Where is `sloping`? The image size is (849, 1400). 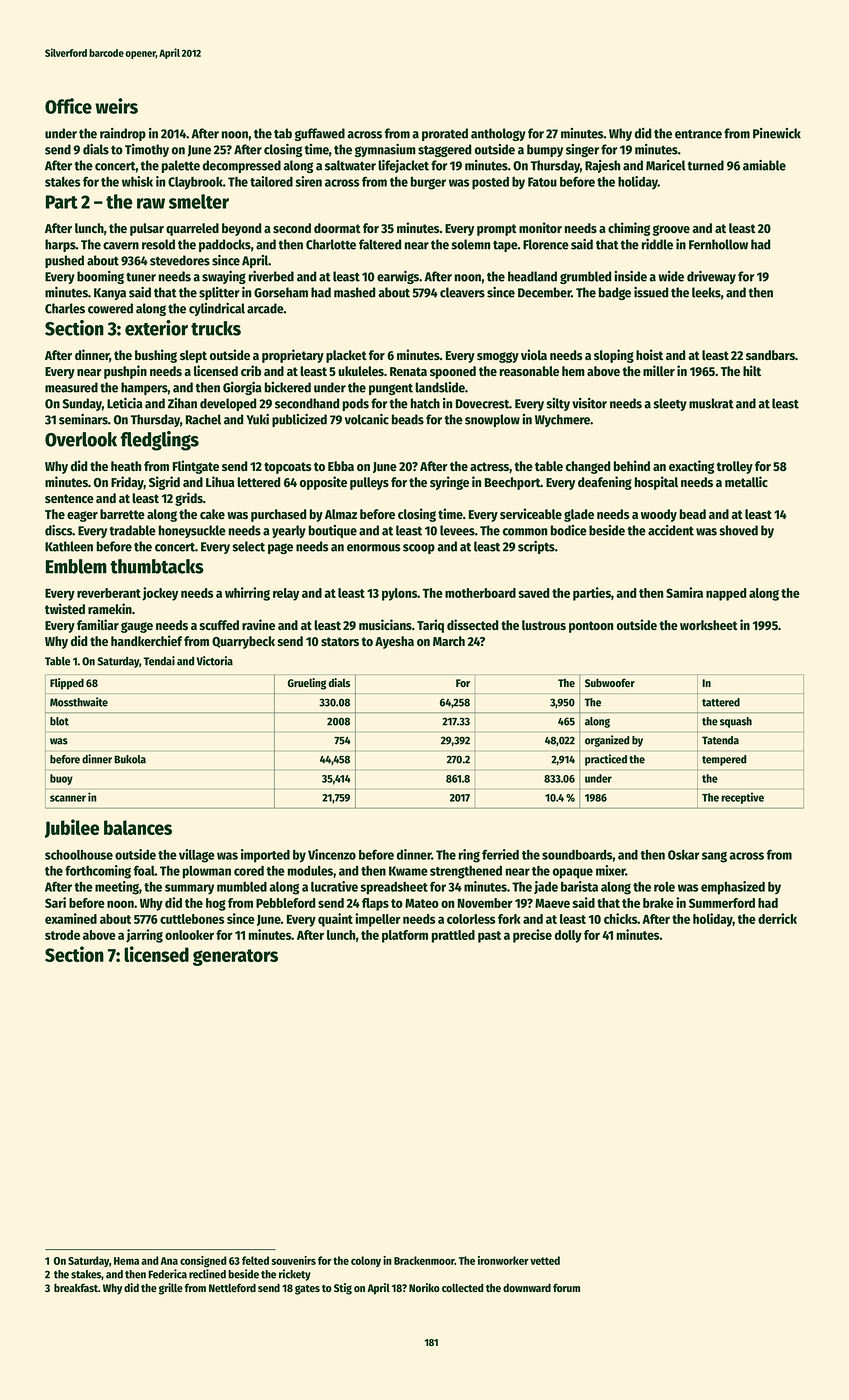
sloping is located at coordinates (614, 356).
